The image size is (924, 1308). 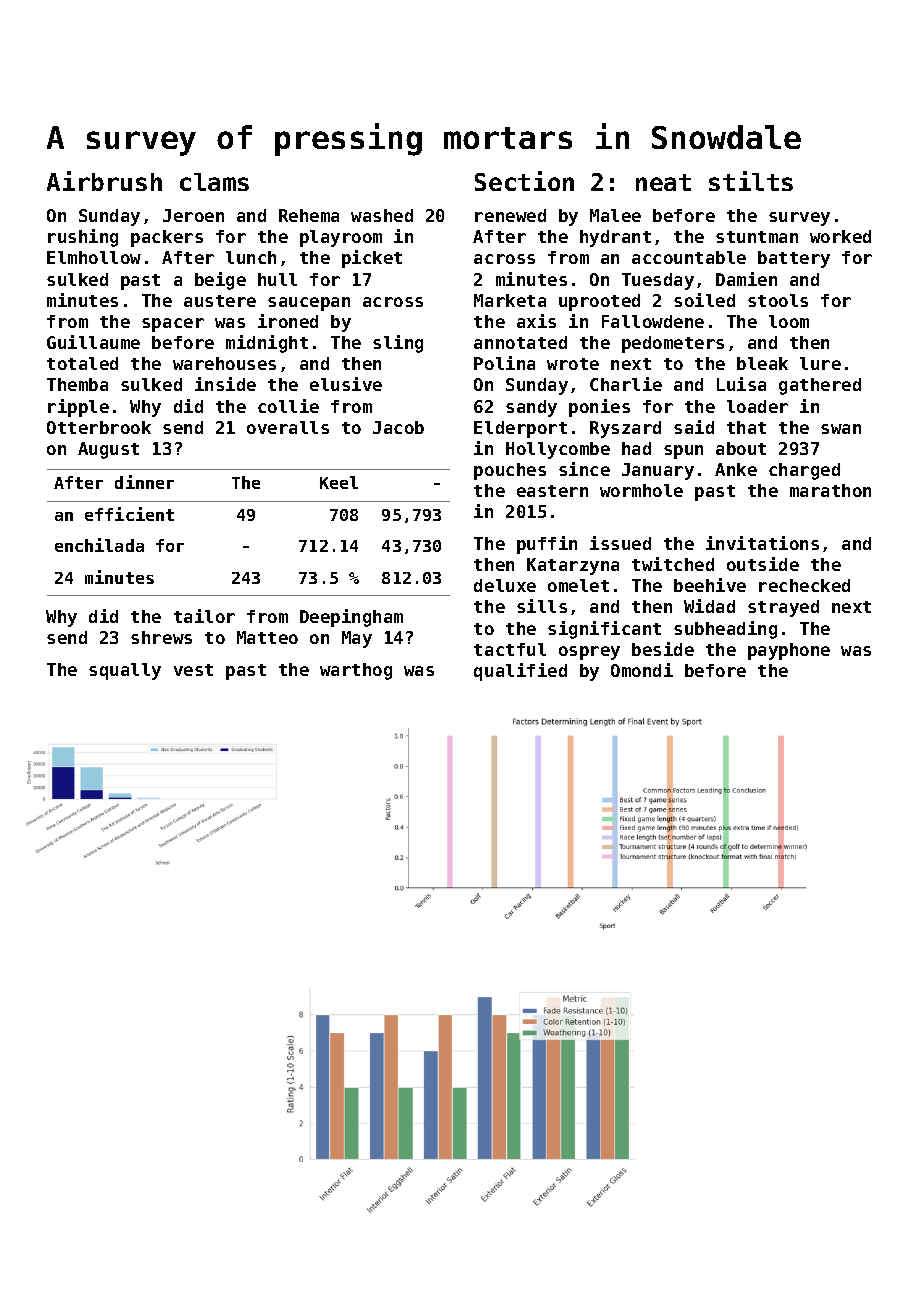 What do you see at coordinates (510, 300) in the document?
I see `Marketa` at bounding box center [510, 300].
